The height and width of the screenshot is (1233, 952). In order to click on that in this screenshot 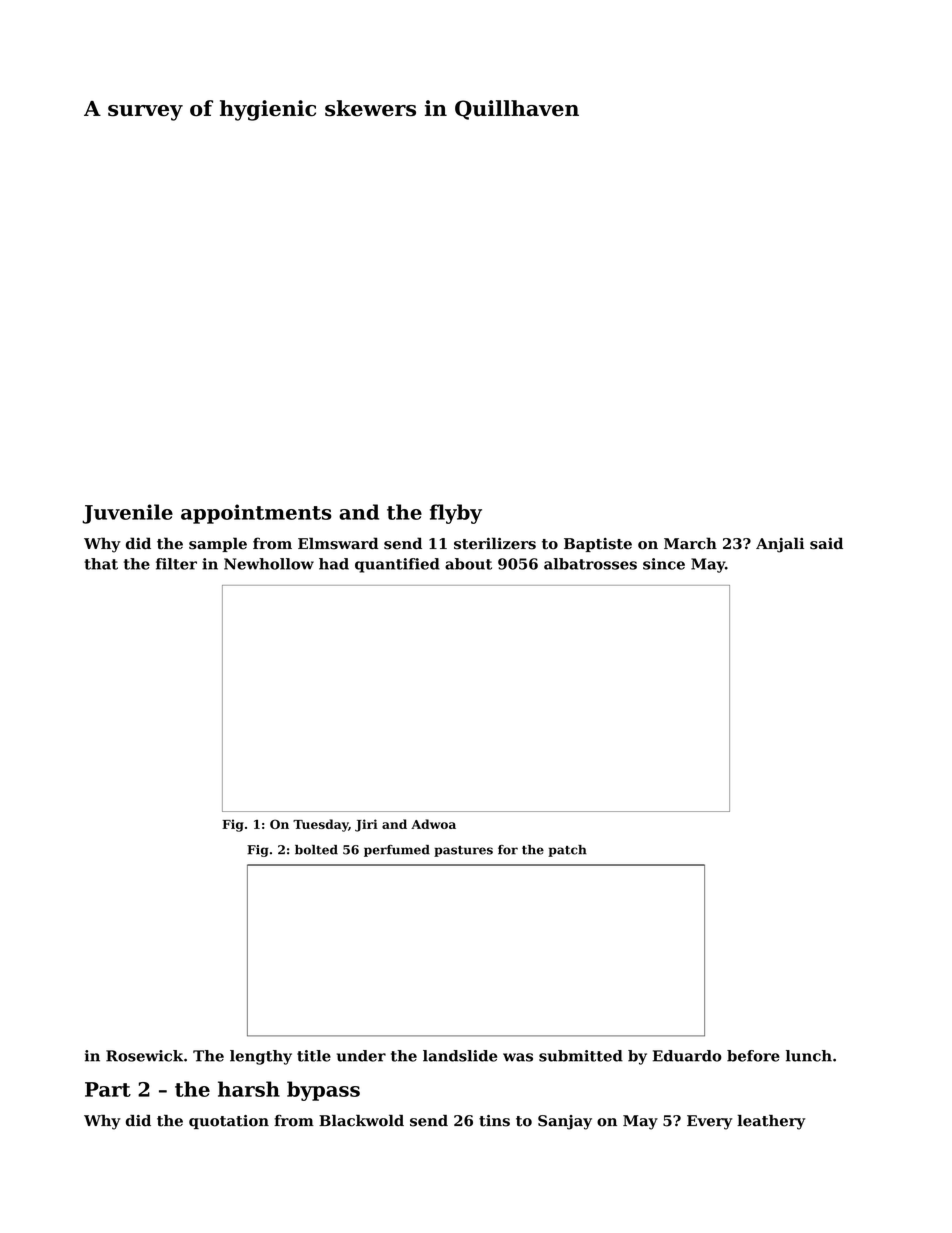, I will do `click(101, 564)`.
